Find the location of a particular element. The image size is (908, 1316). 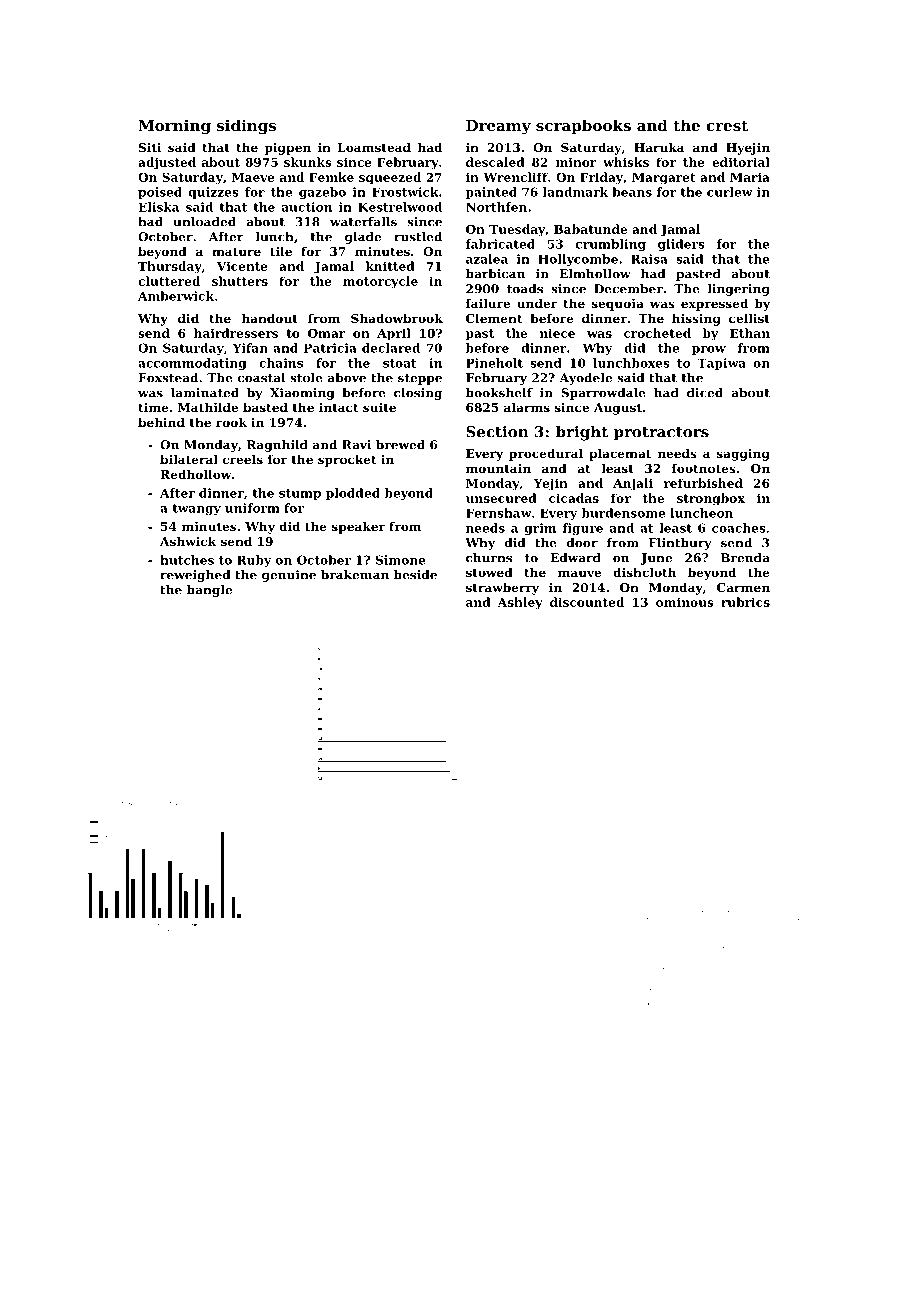

Pineholt is located at coordinates (494, 363).
